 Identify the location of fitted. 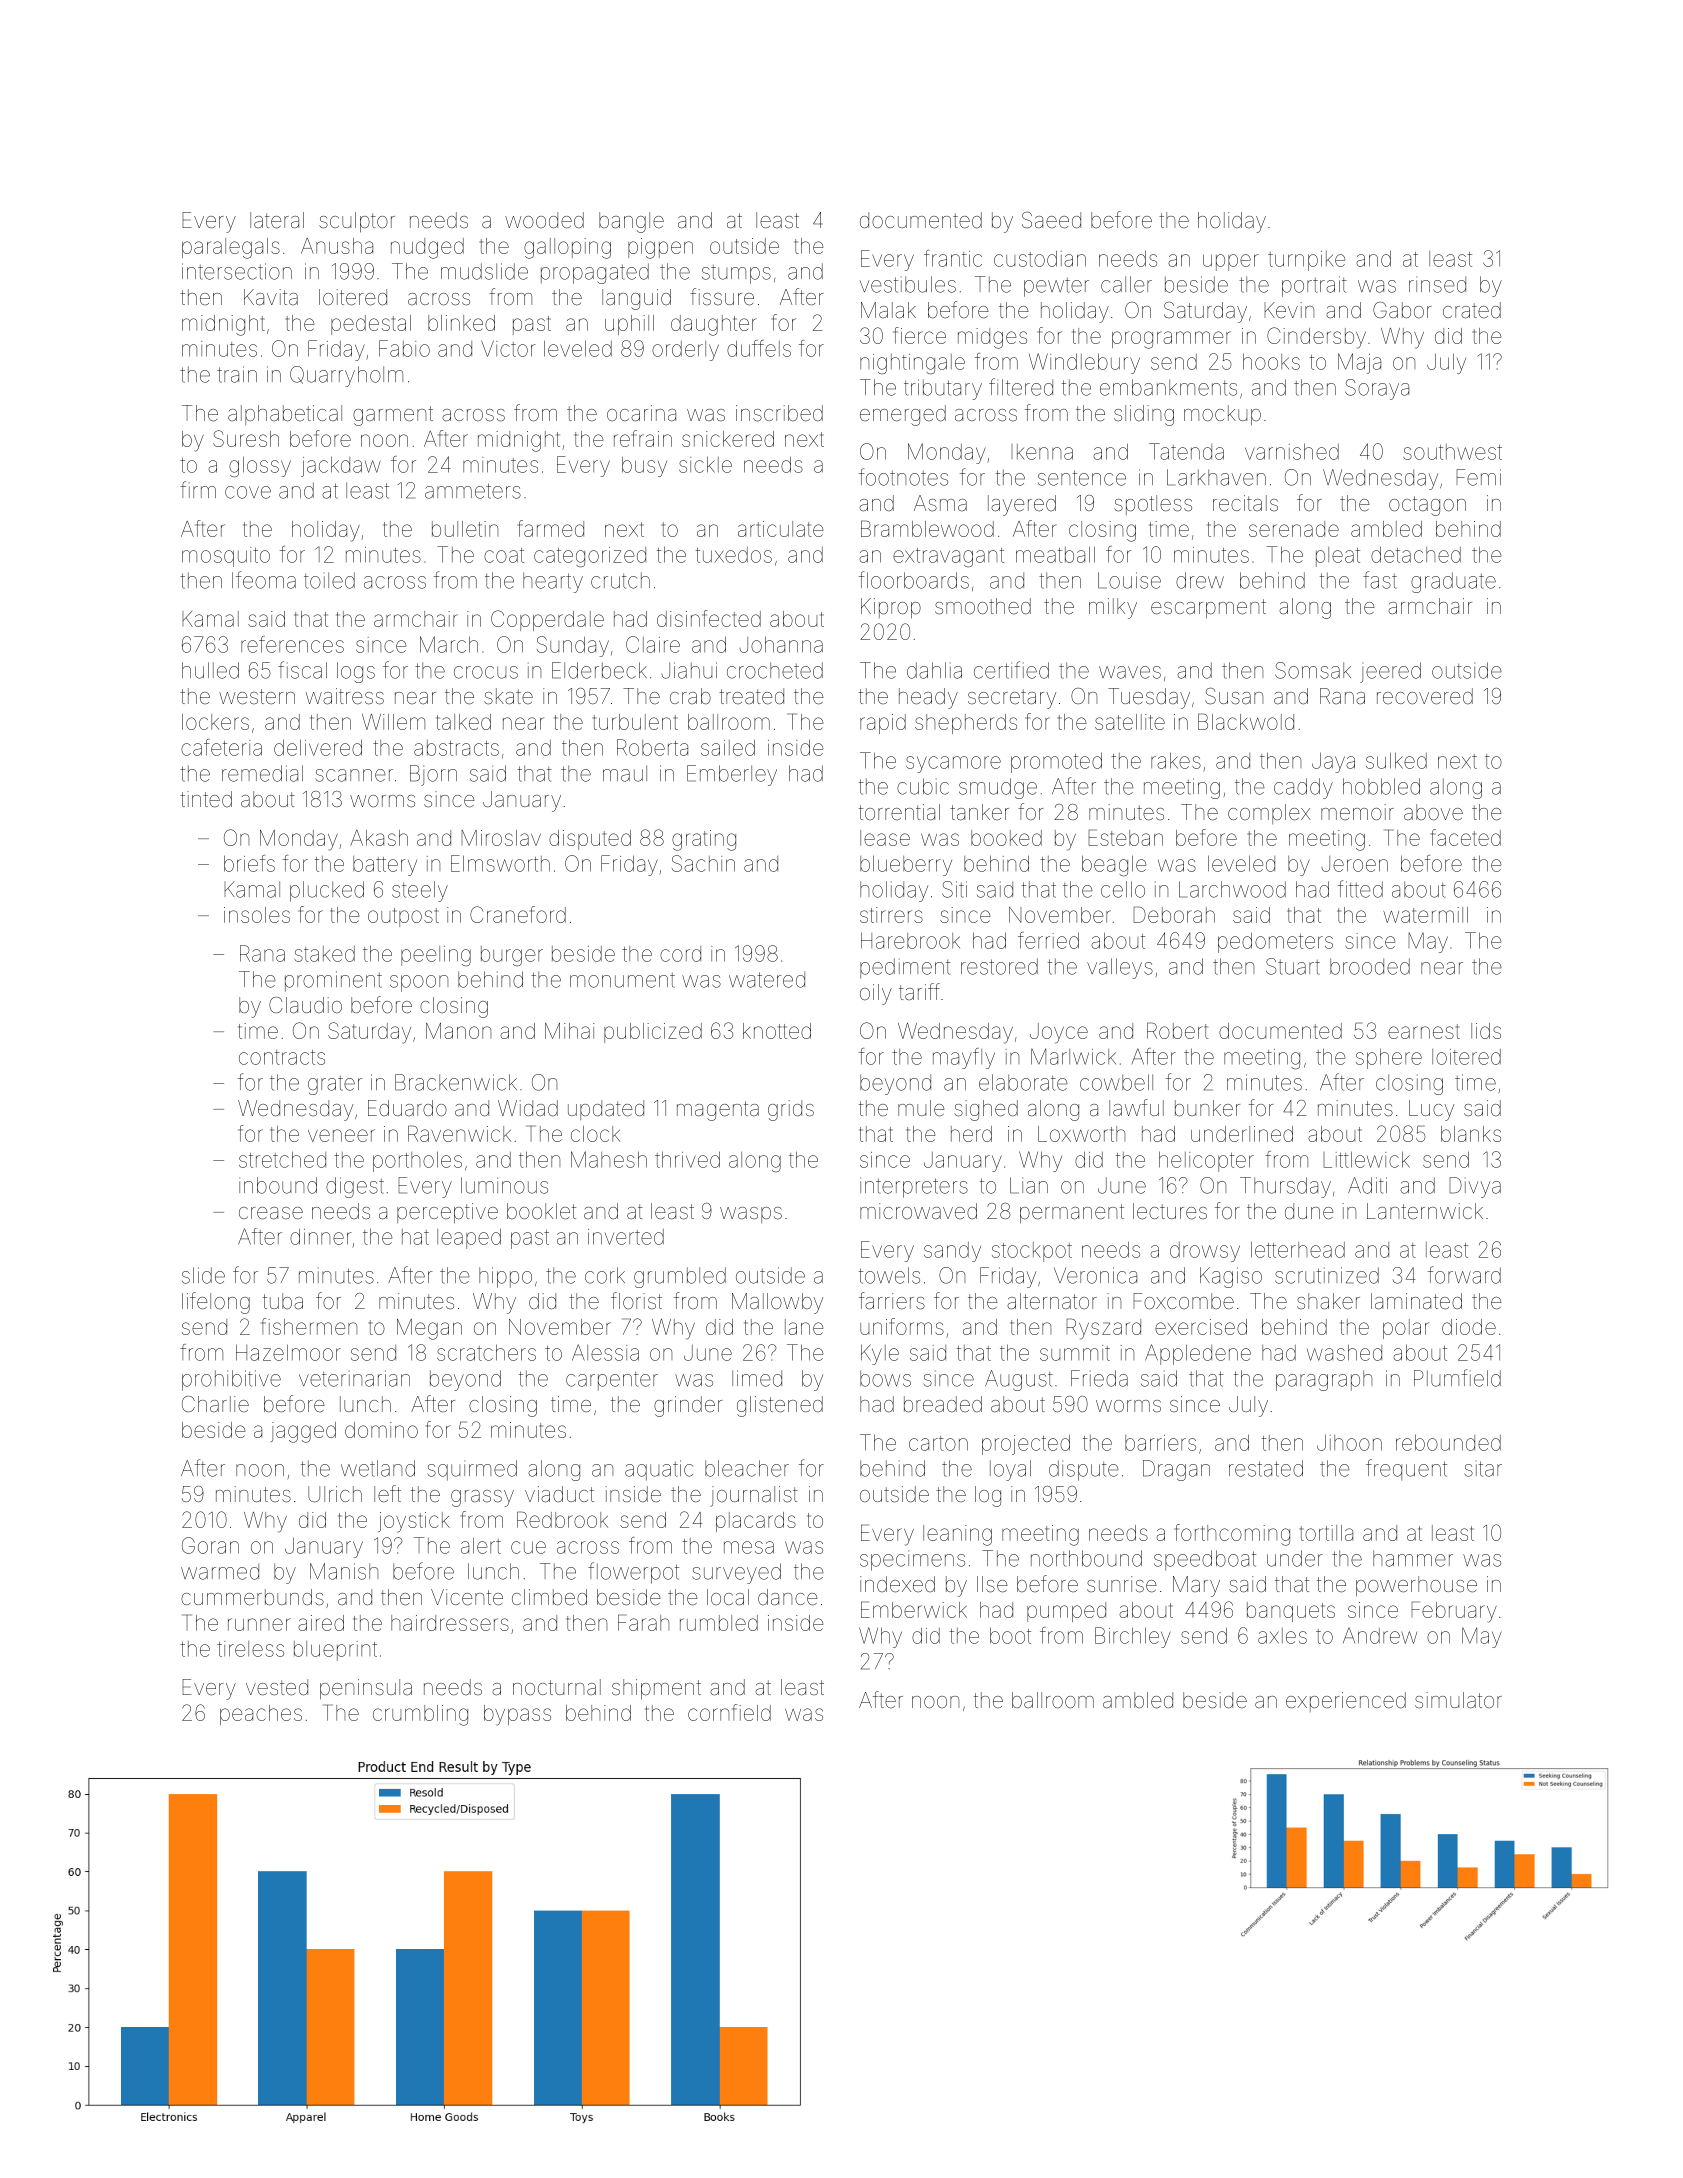
(1360, 889).
